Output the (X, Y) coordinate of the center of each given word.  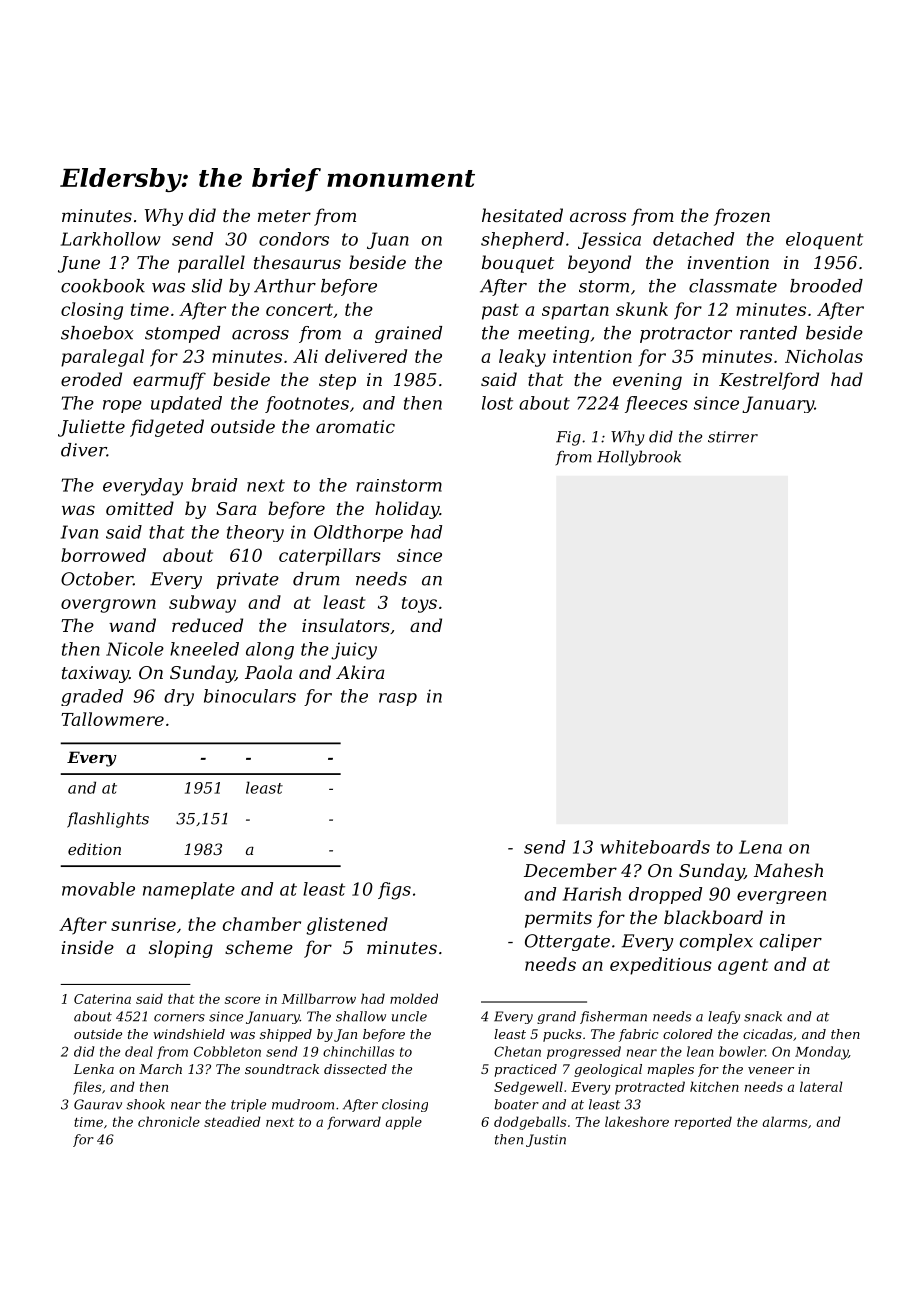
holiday (407, 510)
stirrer (733, 437)
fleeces (656, 404)
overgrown (108, 606)
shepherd (522, 240)
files (87, 1088)
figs (394, 891)
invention (728, 262)
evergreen (781, 897)
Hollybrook (639, 458)
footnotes (307, 404)
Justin (546, 1140)
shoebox (97, 333)
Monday (821, 1053)
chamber (262, 924)
